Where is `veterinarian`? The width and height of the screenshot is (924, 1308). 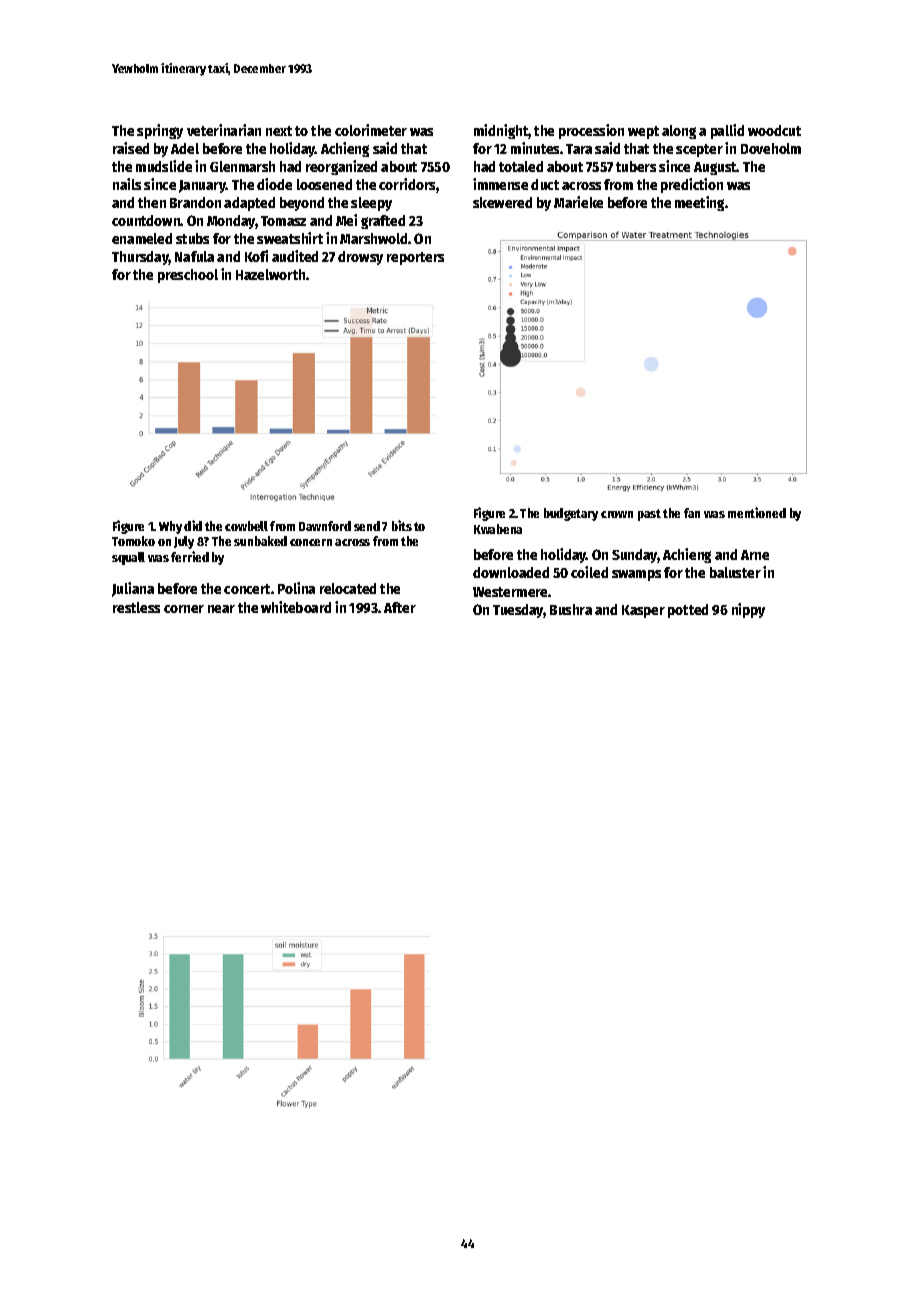 veterinarian is located at coordinates (224, 130).
